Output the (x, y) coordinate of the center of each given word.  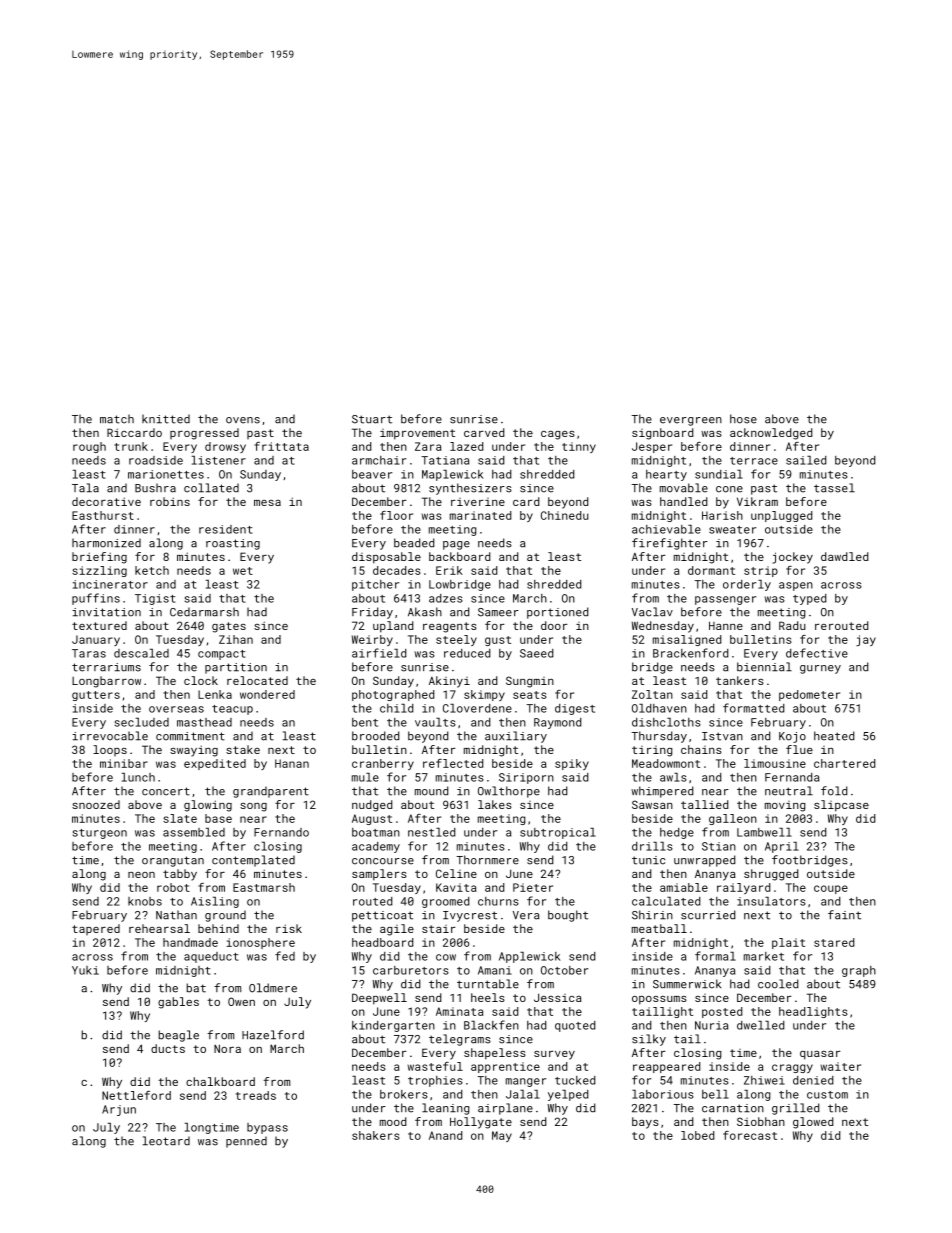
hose (743, 419)
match (117, 419)
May (502, 1136)
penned (246, 1142)
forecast (750, 1135)
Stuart (372, 419)
